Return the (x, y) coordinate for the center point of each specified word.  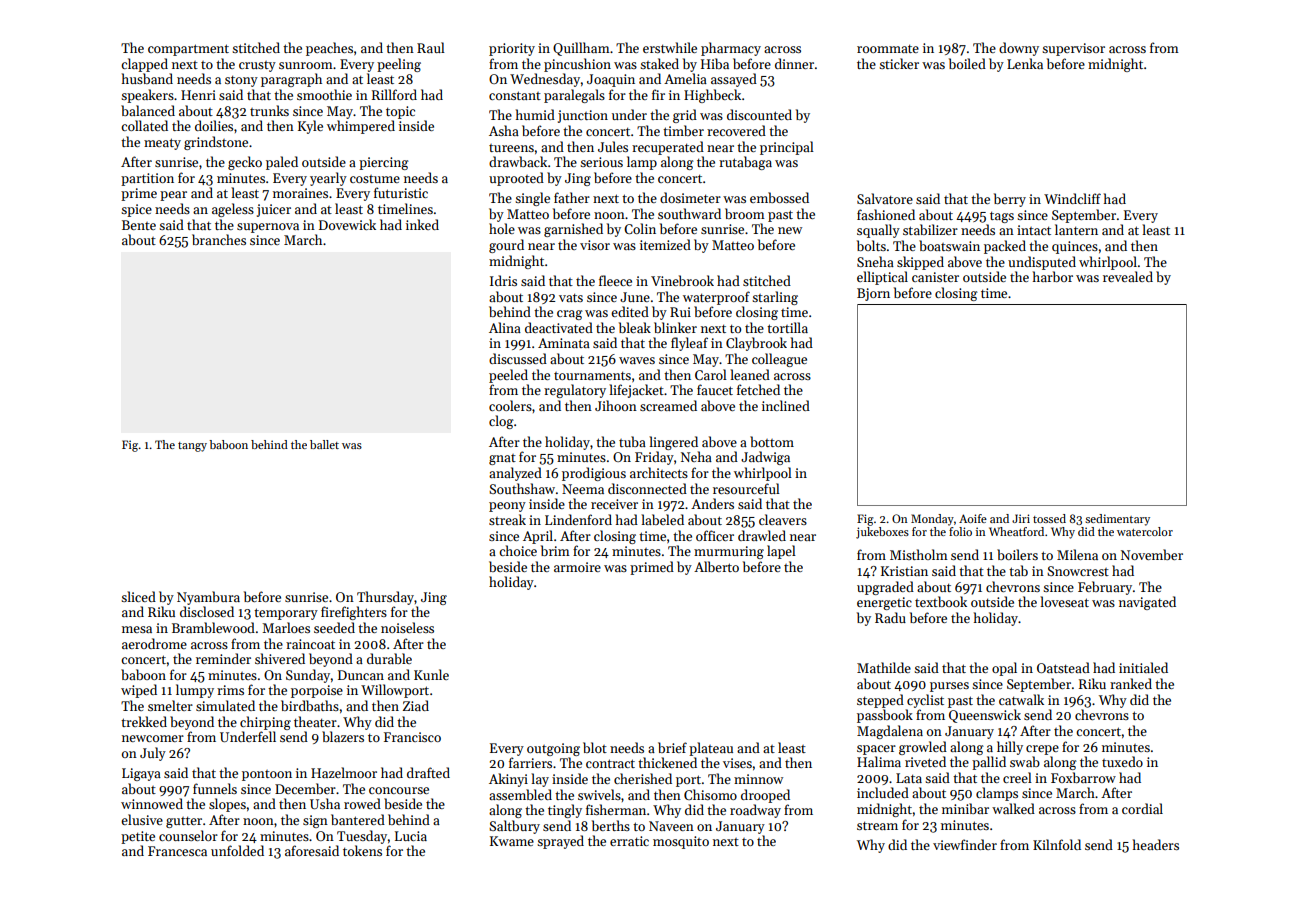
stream (877, 826)
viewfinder (965, 844)
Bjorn (873, 294)
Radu (890, 617)
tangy (192, 447)
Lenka (1025, 63)
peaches (329, 49)
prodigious (594, 474)
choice (518, 550)
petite (138, 837)
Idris (503, 280)
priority (512, 49)
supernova (268, 228)
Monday (932, 520)
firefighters (354, 613)
